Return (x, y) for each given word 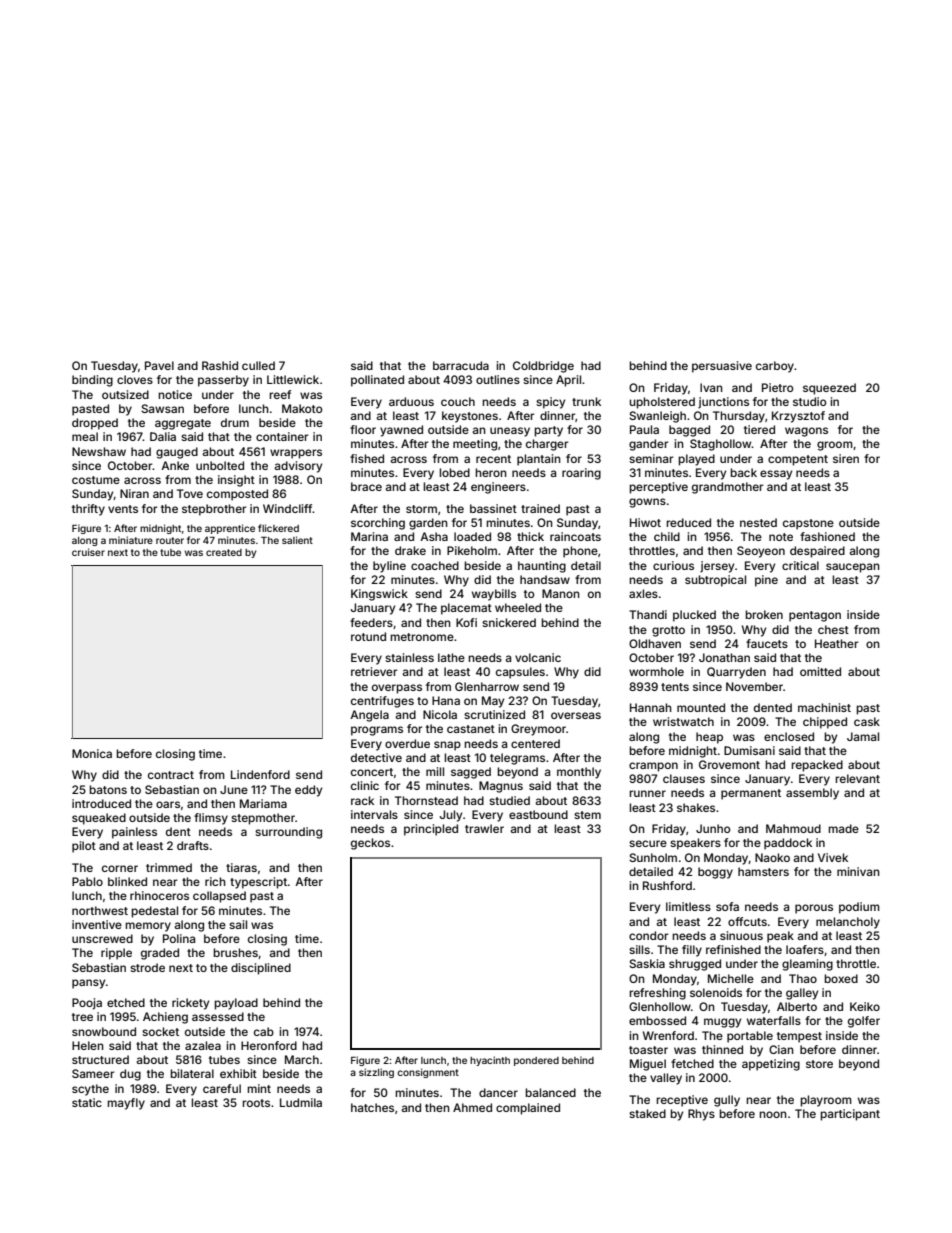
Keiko (865, 1006)
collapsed (219, 897)
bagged (689, 431)
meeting (475, 445)
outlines (498, 379)
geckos (370, 844)
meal (85, 436)
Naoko (772, 857)
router (170, 540)
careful (222, 1088)
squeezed (829, 389)
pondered (536, 1061)
